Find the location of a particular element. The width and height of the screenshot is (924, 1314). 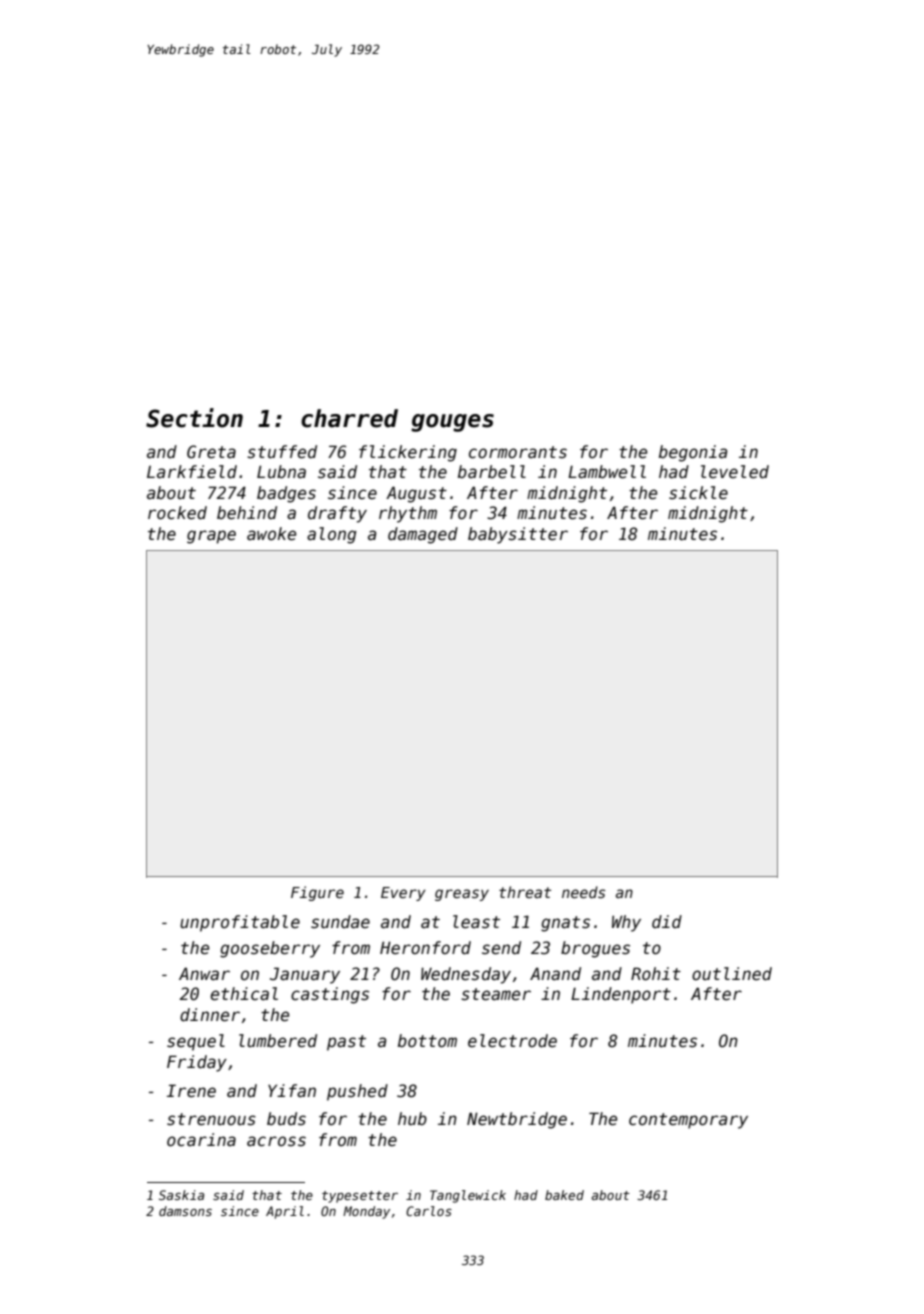

Section is located at coordinates (194, 418).
